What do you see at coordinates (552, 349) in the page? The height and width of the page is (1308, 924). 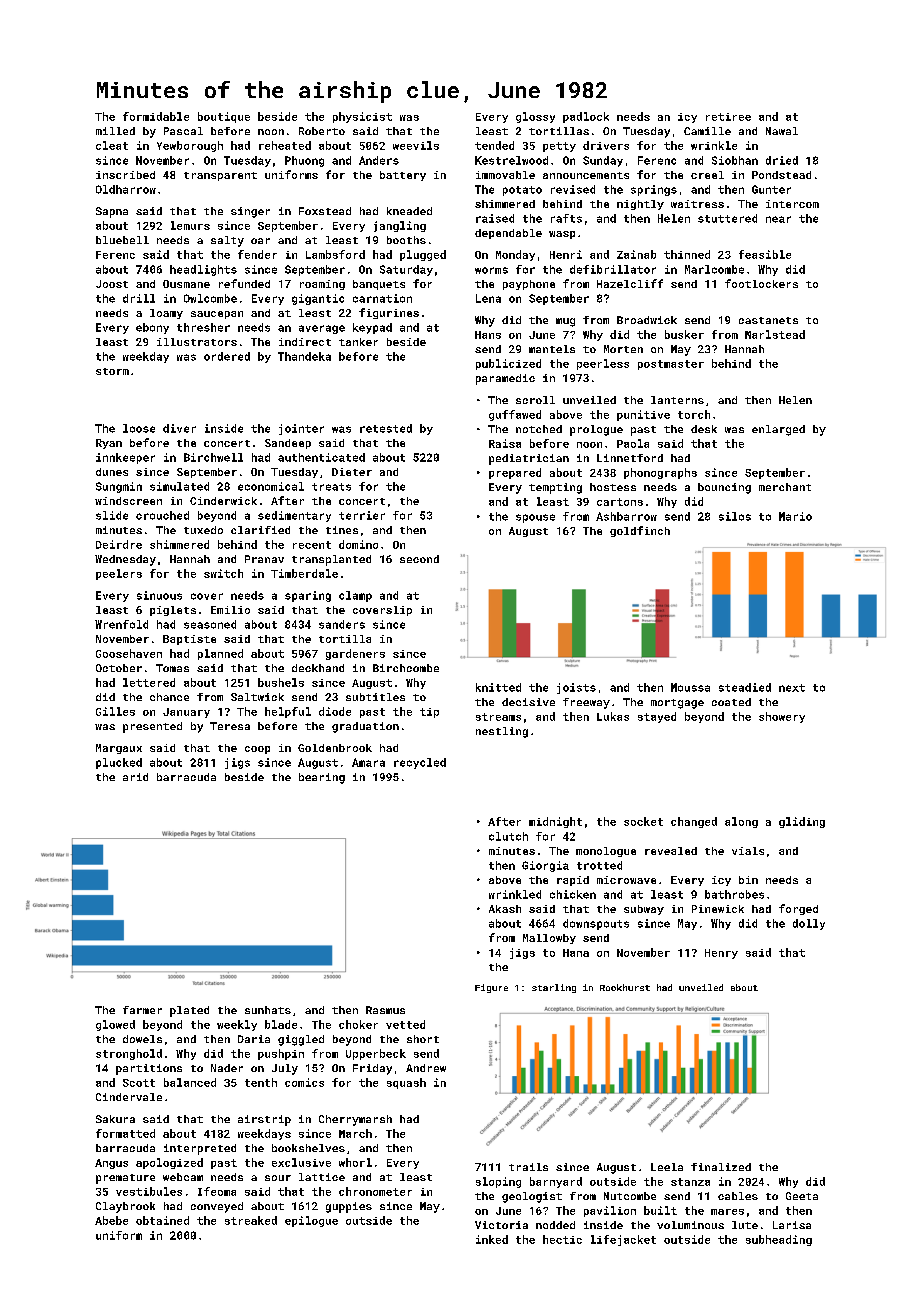 I see `mantels` at bounding box center [552, 349].
